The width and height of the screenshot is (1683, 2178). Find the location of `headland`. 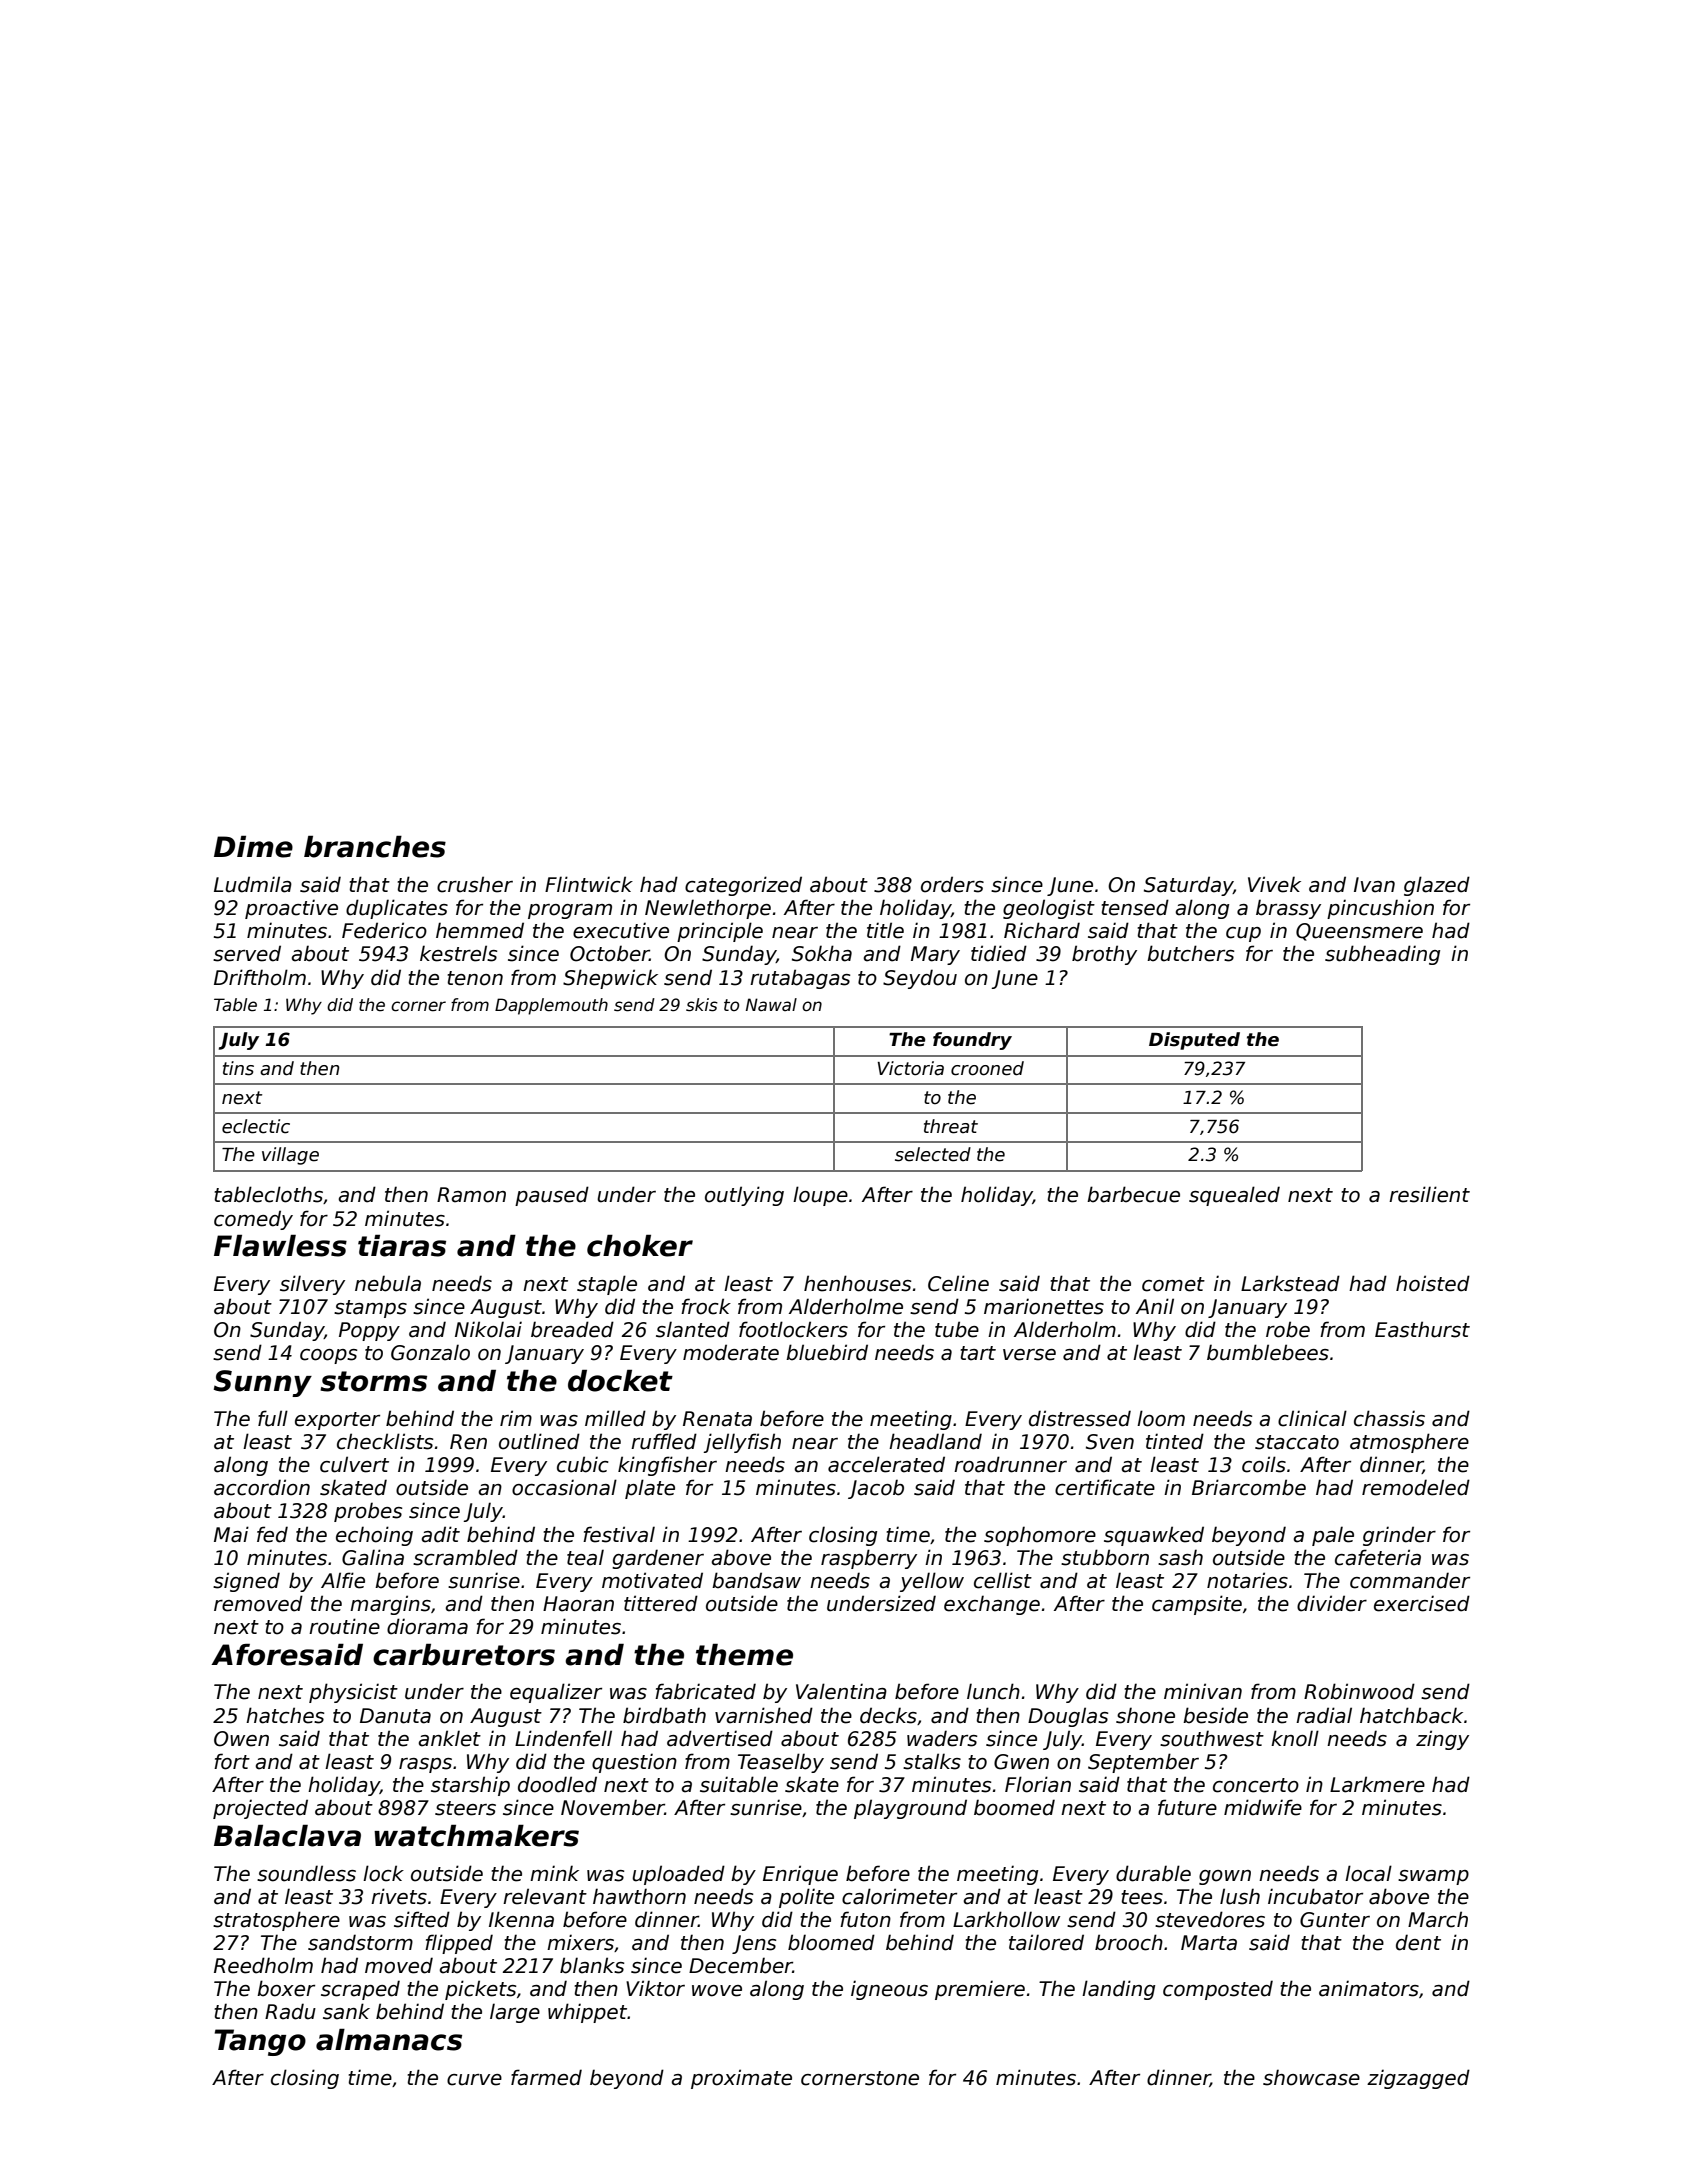

headland is located at coordinates (935, 1441).
